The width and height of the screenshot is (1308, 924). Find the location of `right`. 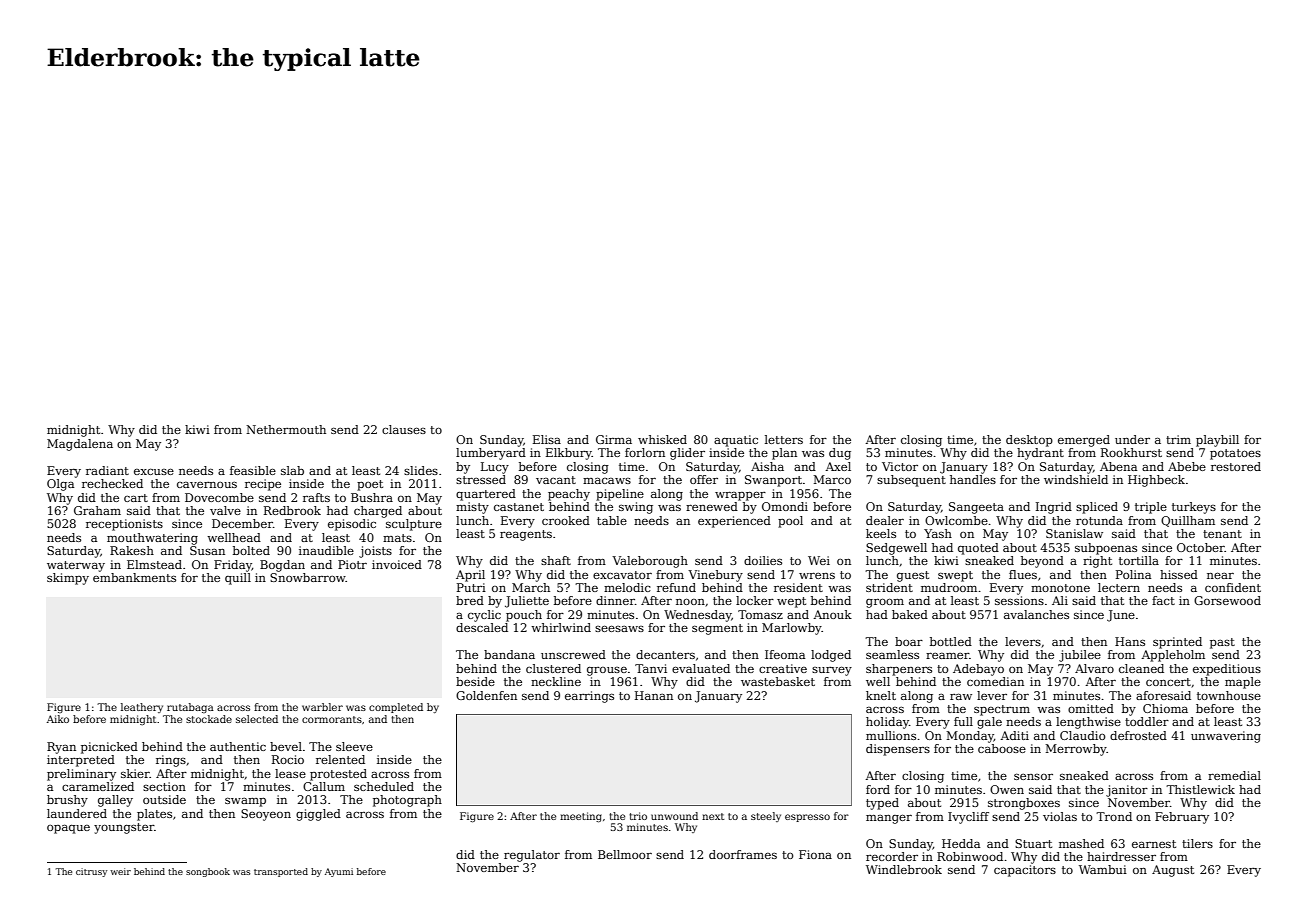

right is located at coordinates (1097, 562).
